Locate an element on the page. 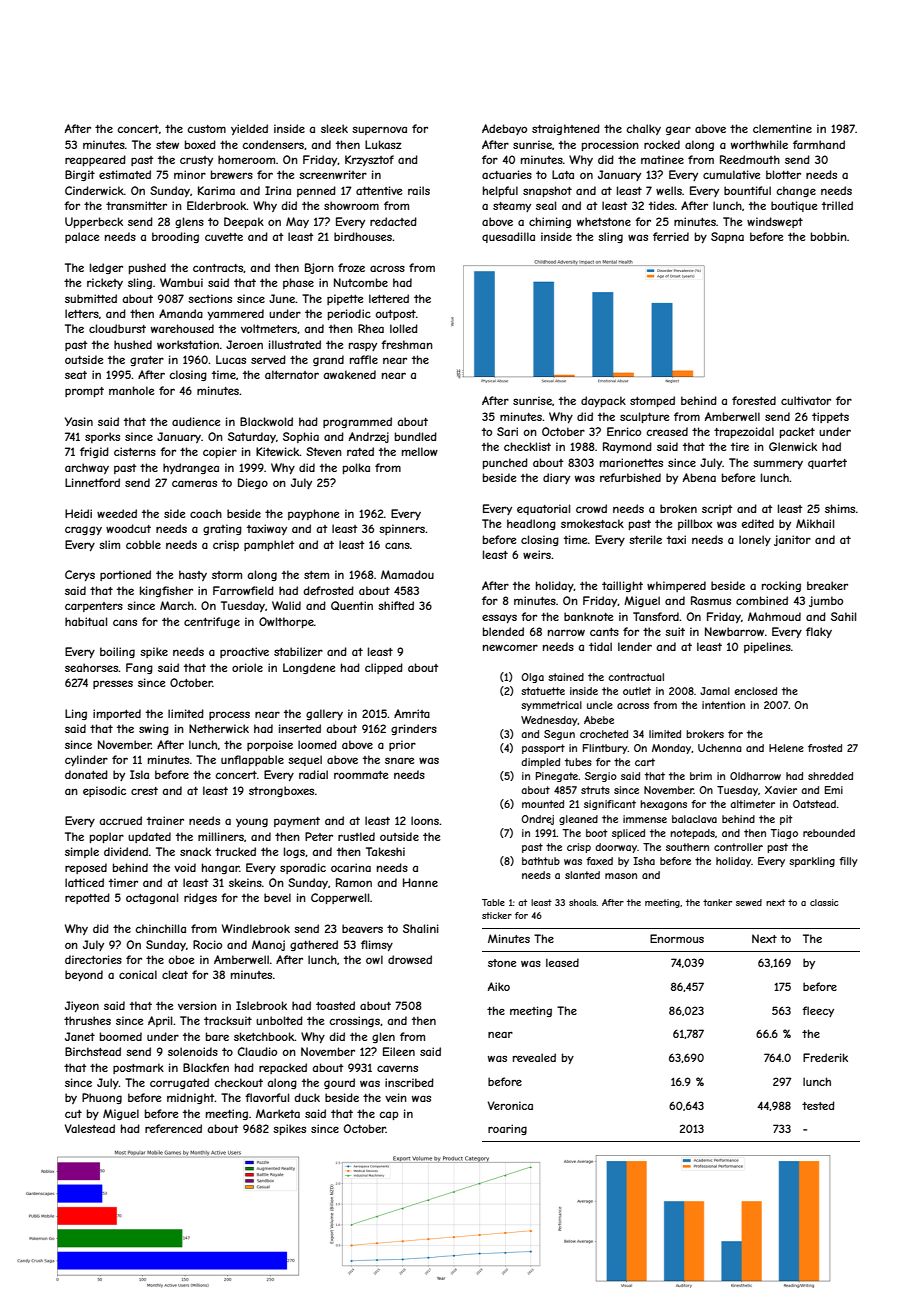  mellow is located at coordinates (420, 451).
